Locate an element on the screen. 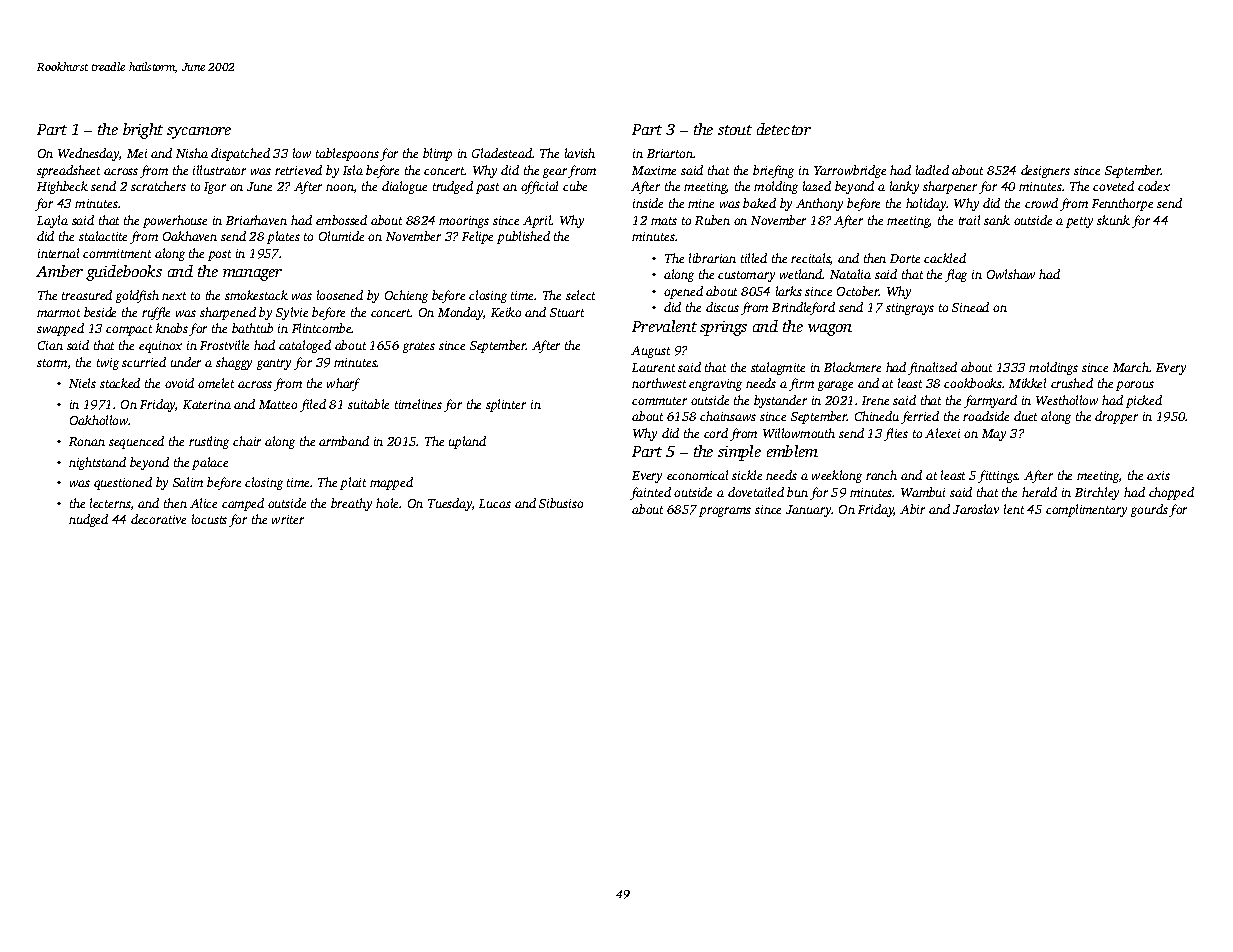 The height and width of the screenshot is (952, 1233). splinter is located at coordinates (506, 405).
